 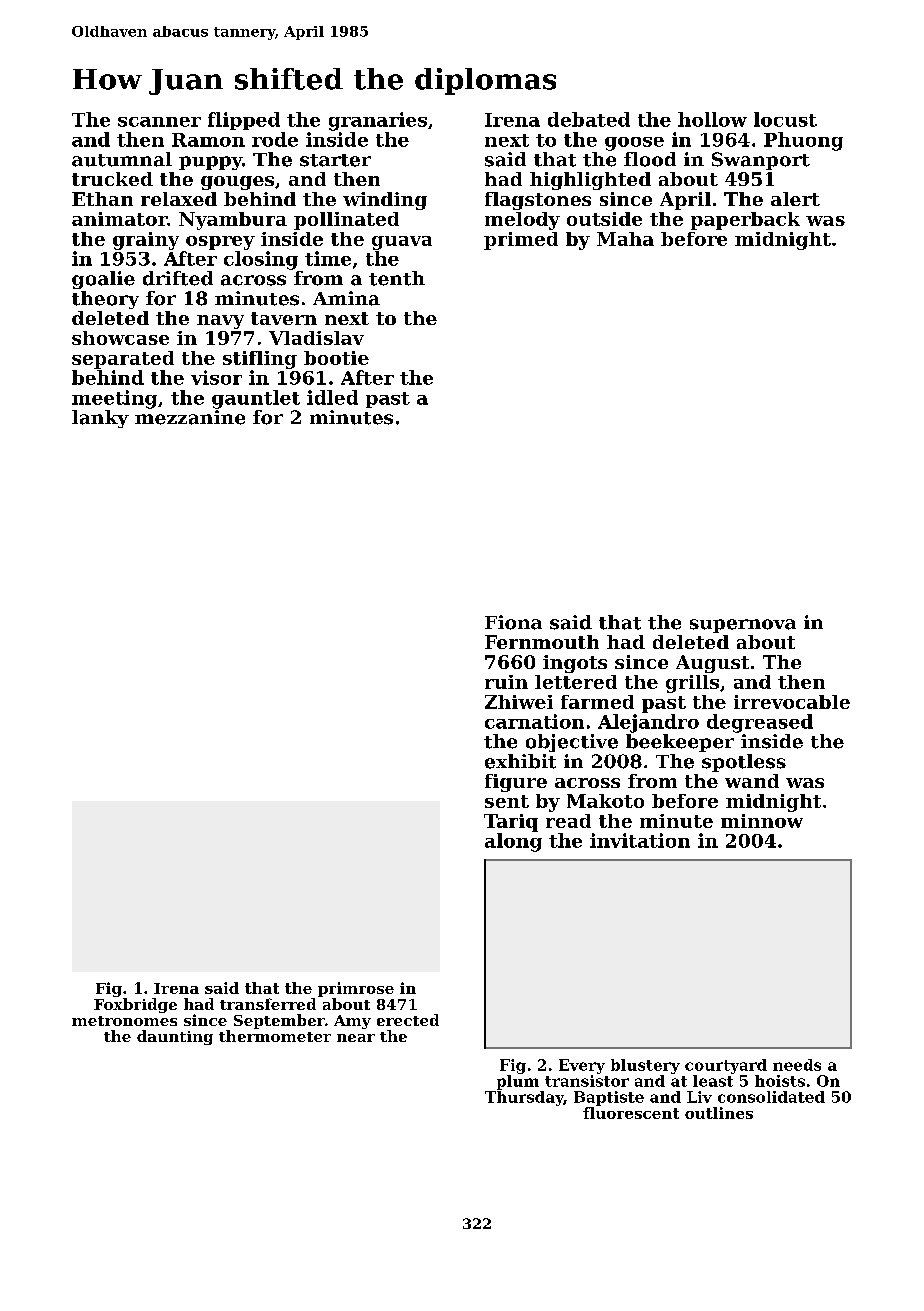 I want to click on idled, so click(x=332, y=397).
